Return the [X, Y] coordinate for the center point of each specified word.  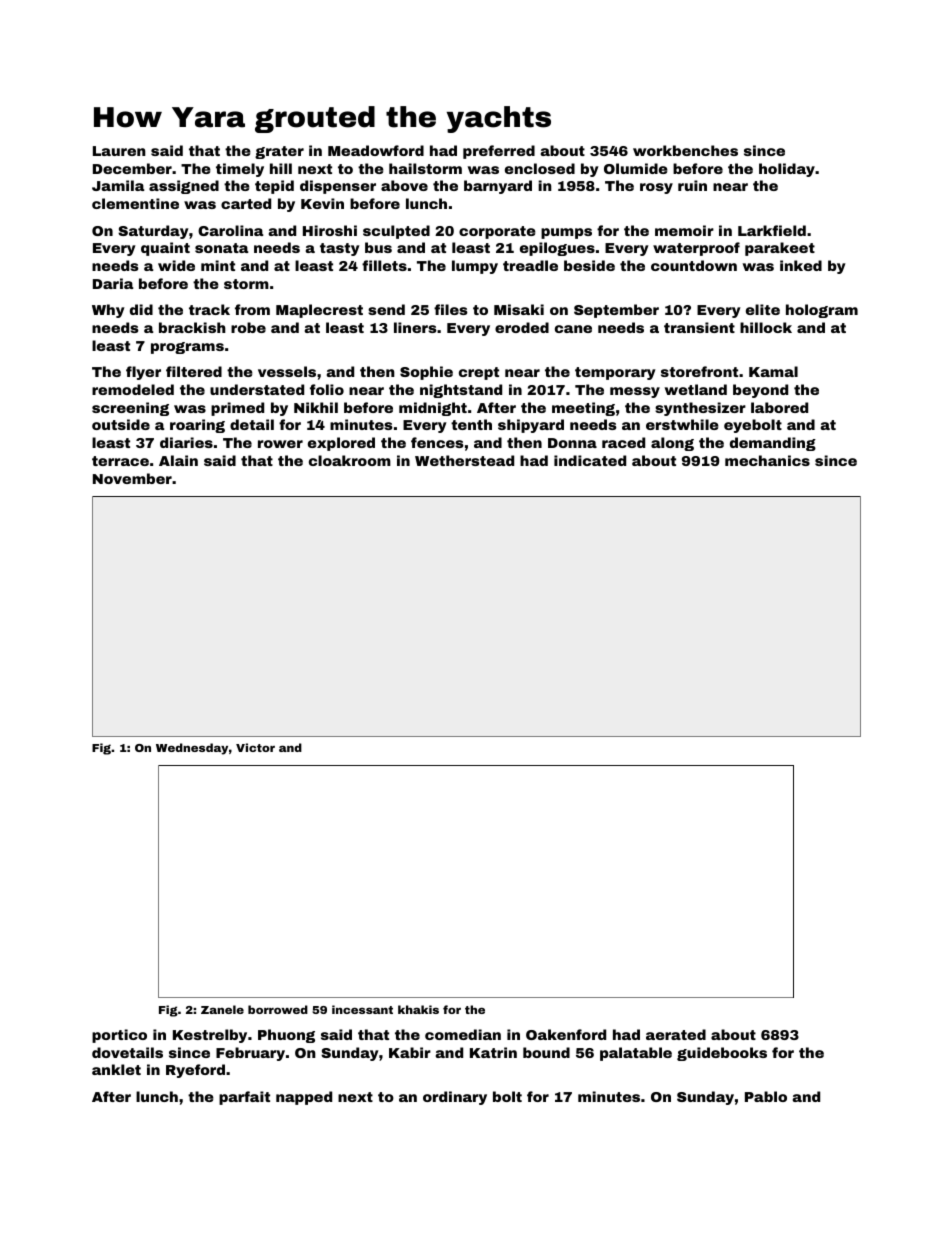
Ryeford [195, 1071]
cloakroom [350, 460]
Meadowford [376, 150]
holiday [787, 170]
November [132, 478]
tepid [274, 187]
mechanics [767, 460]
